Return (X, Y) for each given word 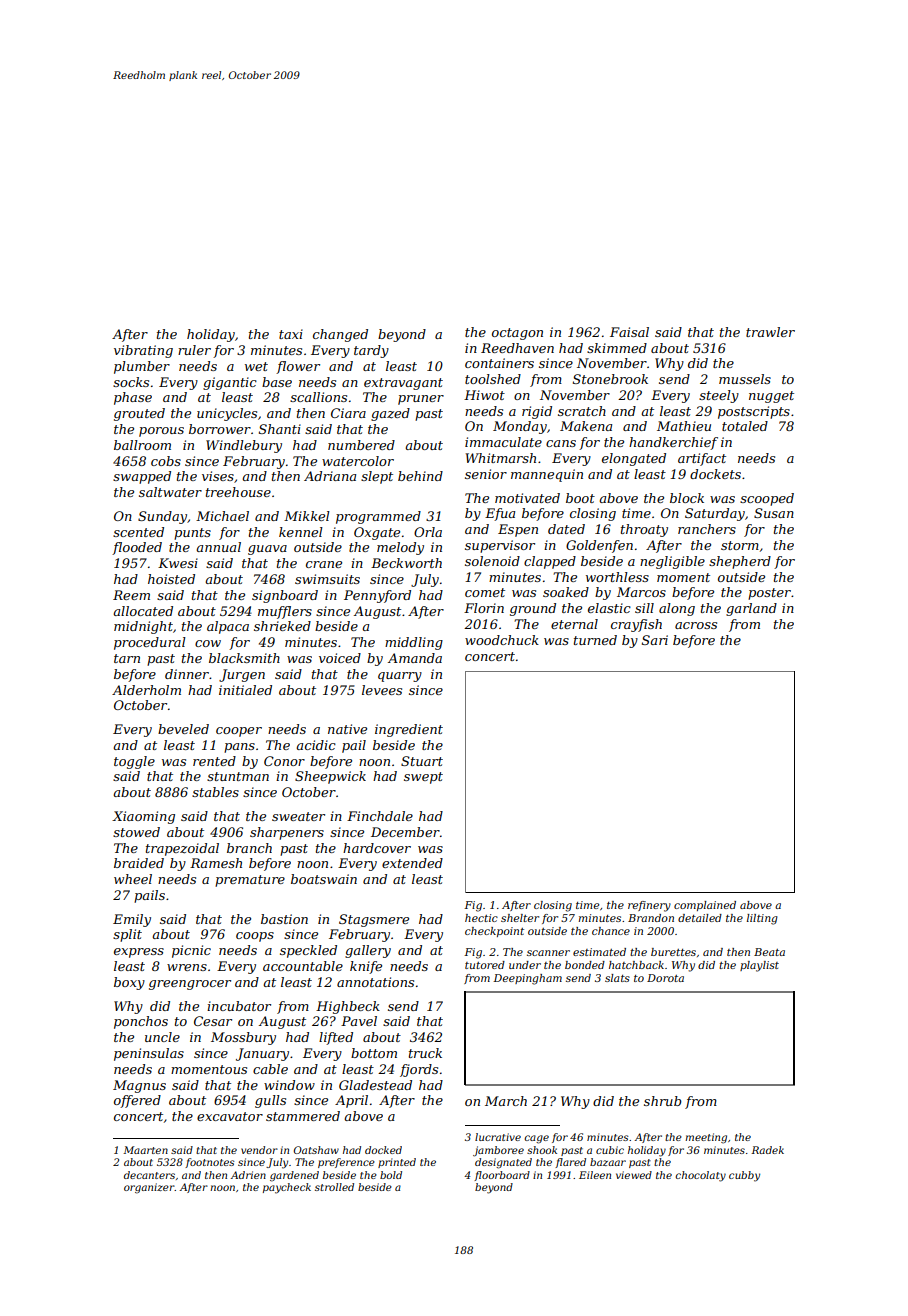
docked (383, 1150)
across (696, 625)
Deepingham (527, 979)
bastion (284, 919)
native (347, 729)
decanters (149, 1175)
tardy (371, 351)
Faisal (629, 332)
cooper (239, 732)
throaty (644, 530)
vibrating (143, 351)
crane (324, 564)
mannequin (547, 475)
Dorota (665, 978)
